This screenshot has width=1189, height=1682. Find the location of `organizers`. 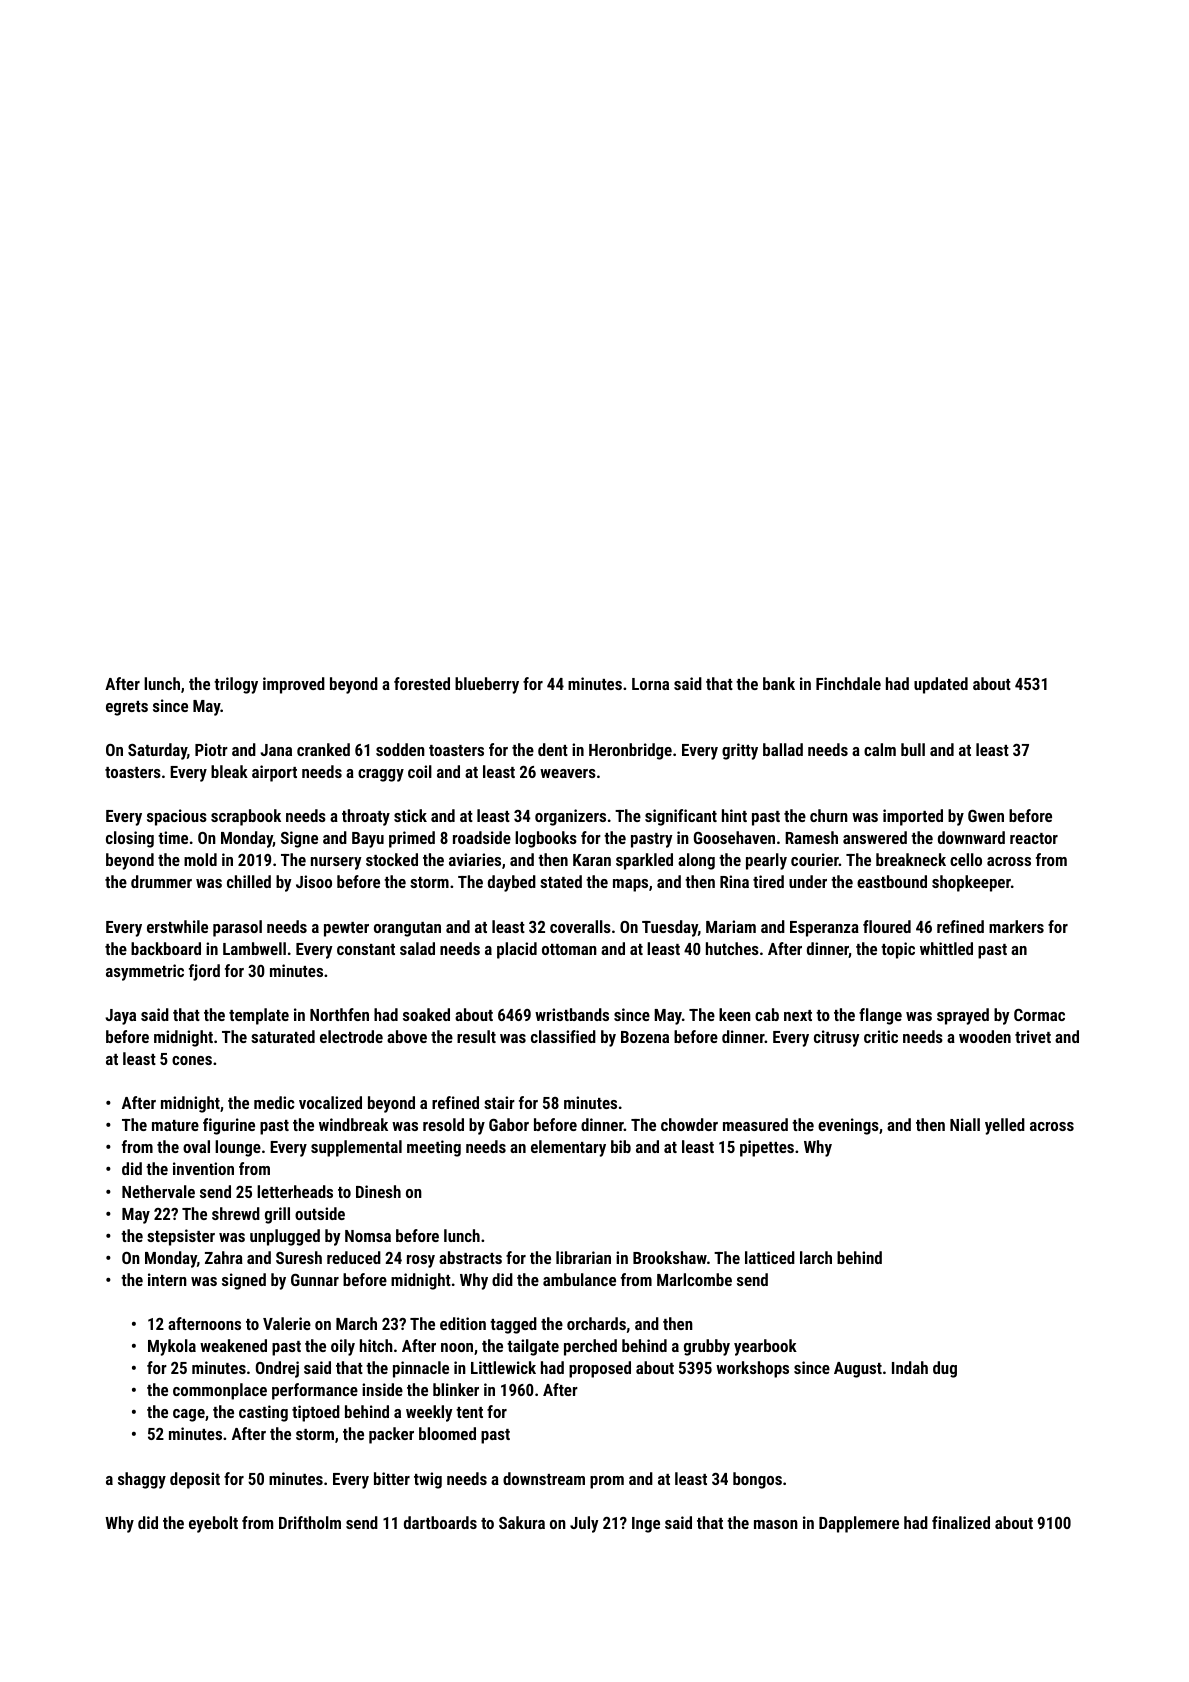

organizers is located at coordinates (570, 817).
